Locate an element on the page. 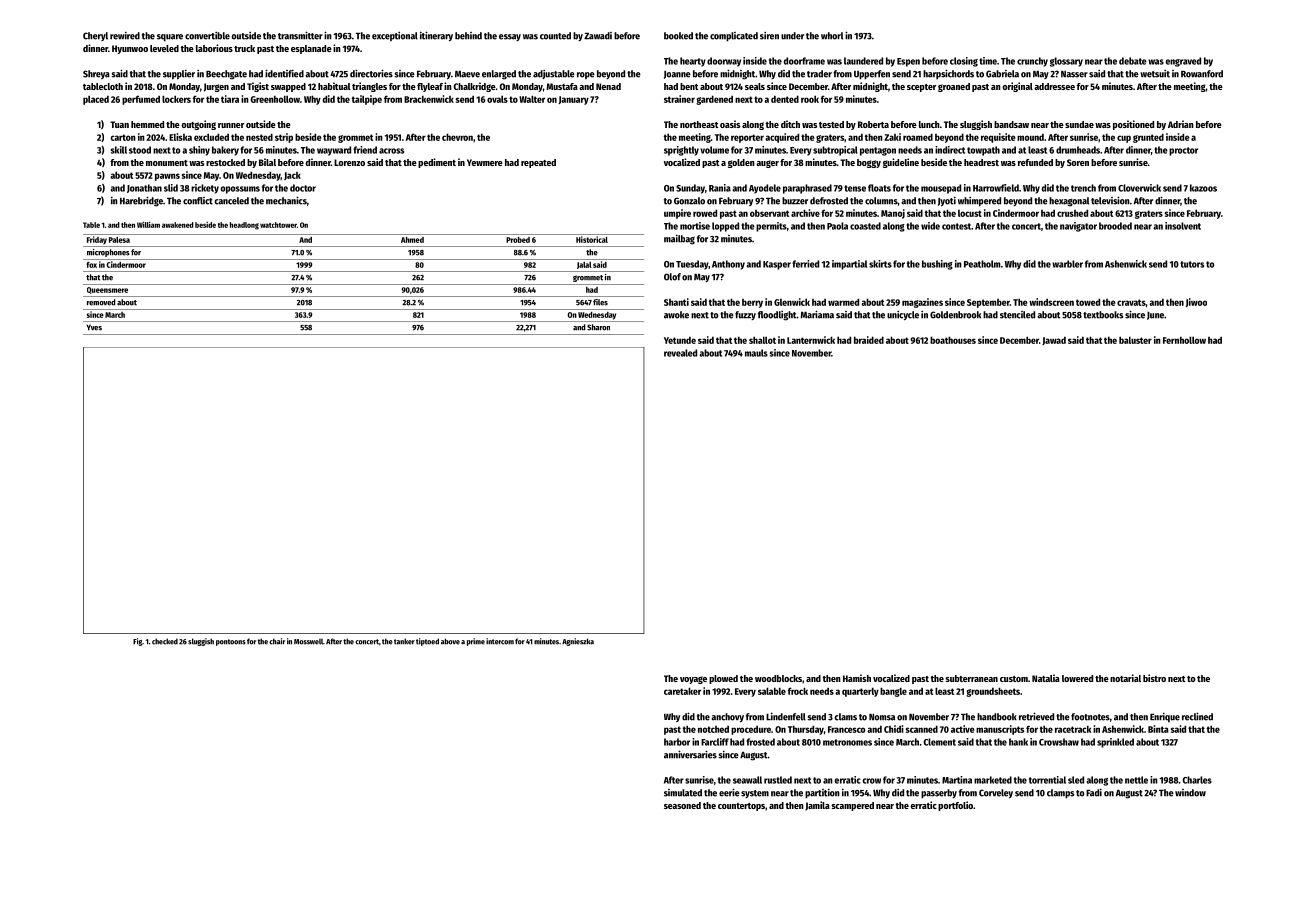  mauls is located at coordinates (756, 353).
